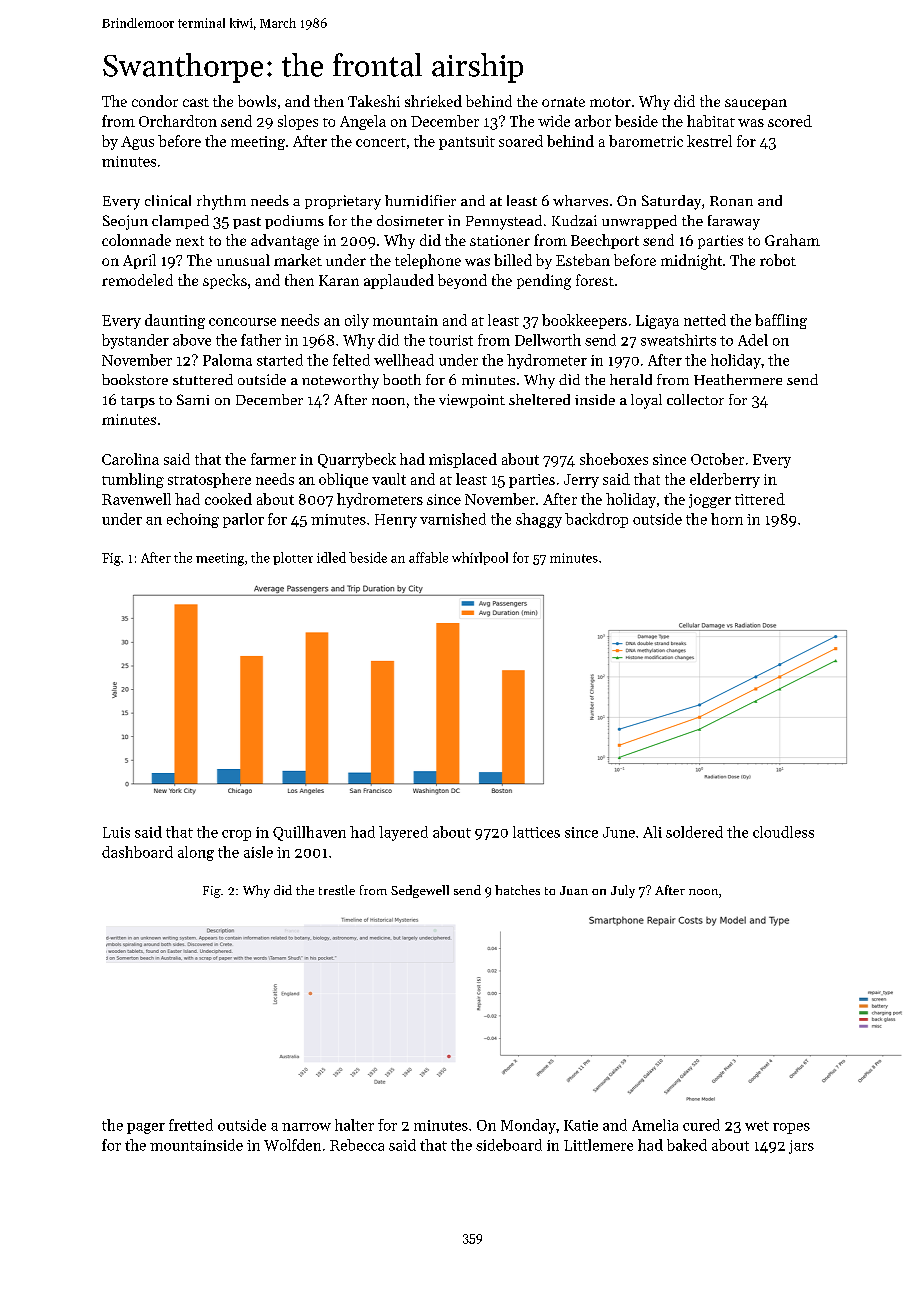 The image size is (924, 1314). What do you see at coordinates (453, 519) in the screenshot?
I see `varnished` at bounding box center [453, 519].
